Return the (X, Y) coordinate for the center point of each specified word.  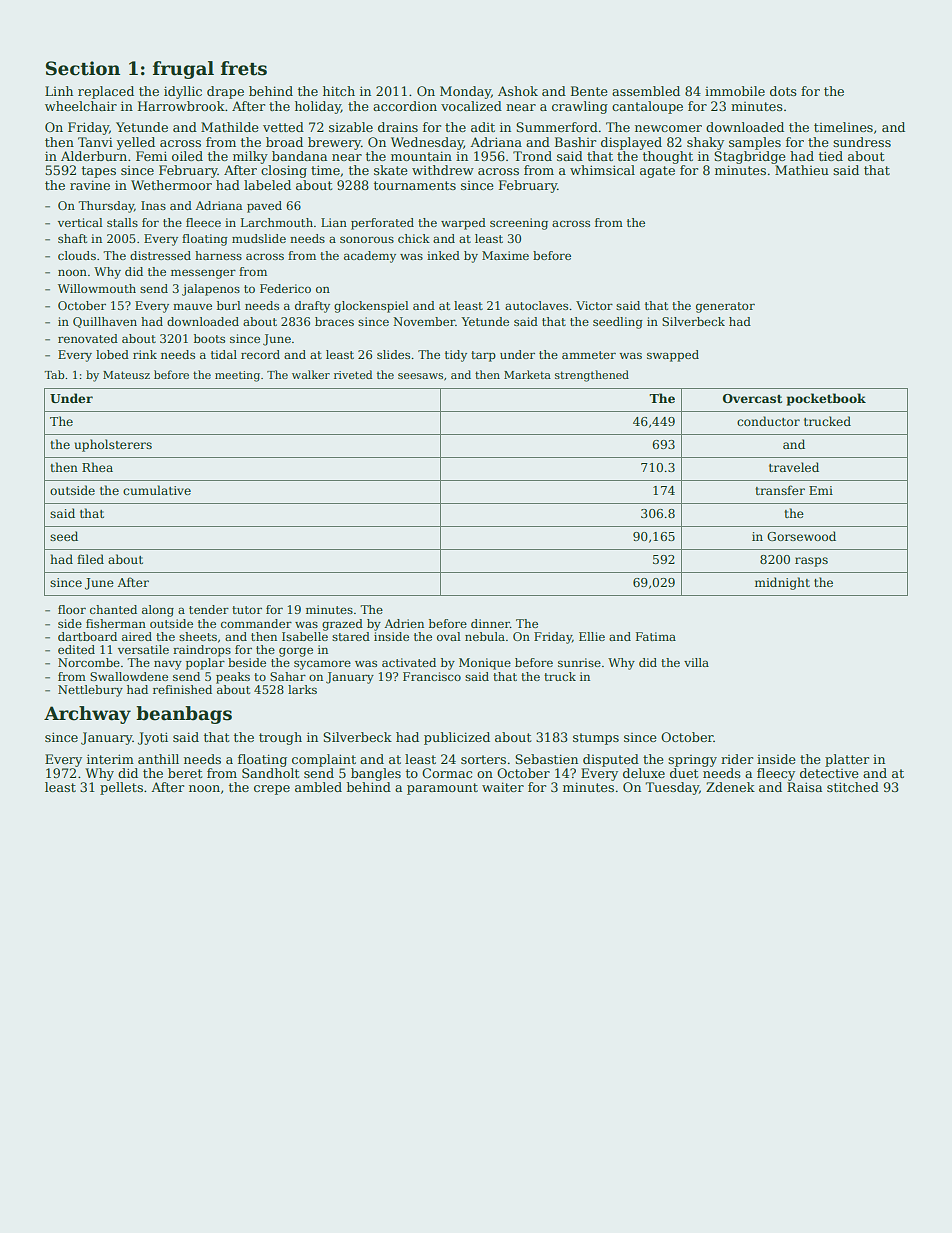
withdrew (443, 170)
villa (696, 662)
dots (783, 91)
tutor (247, 610)
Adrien (404, 623)
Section (83, 68)
